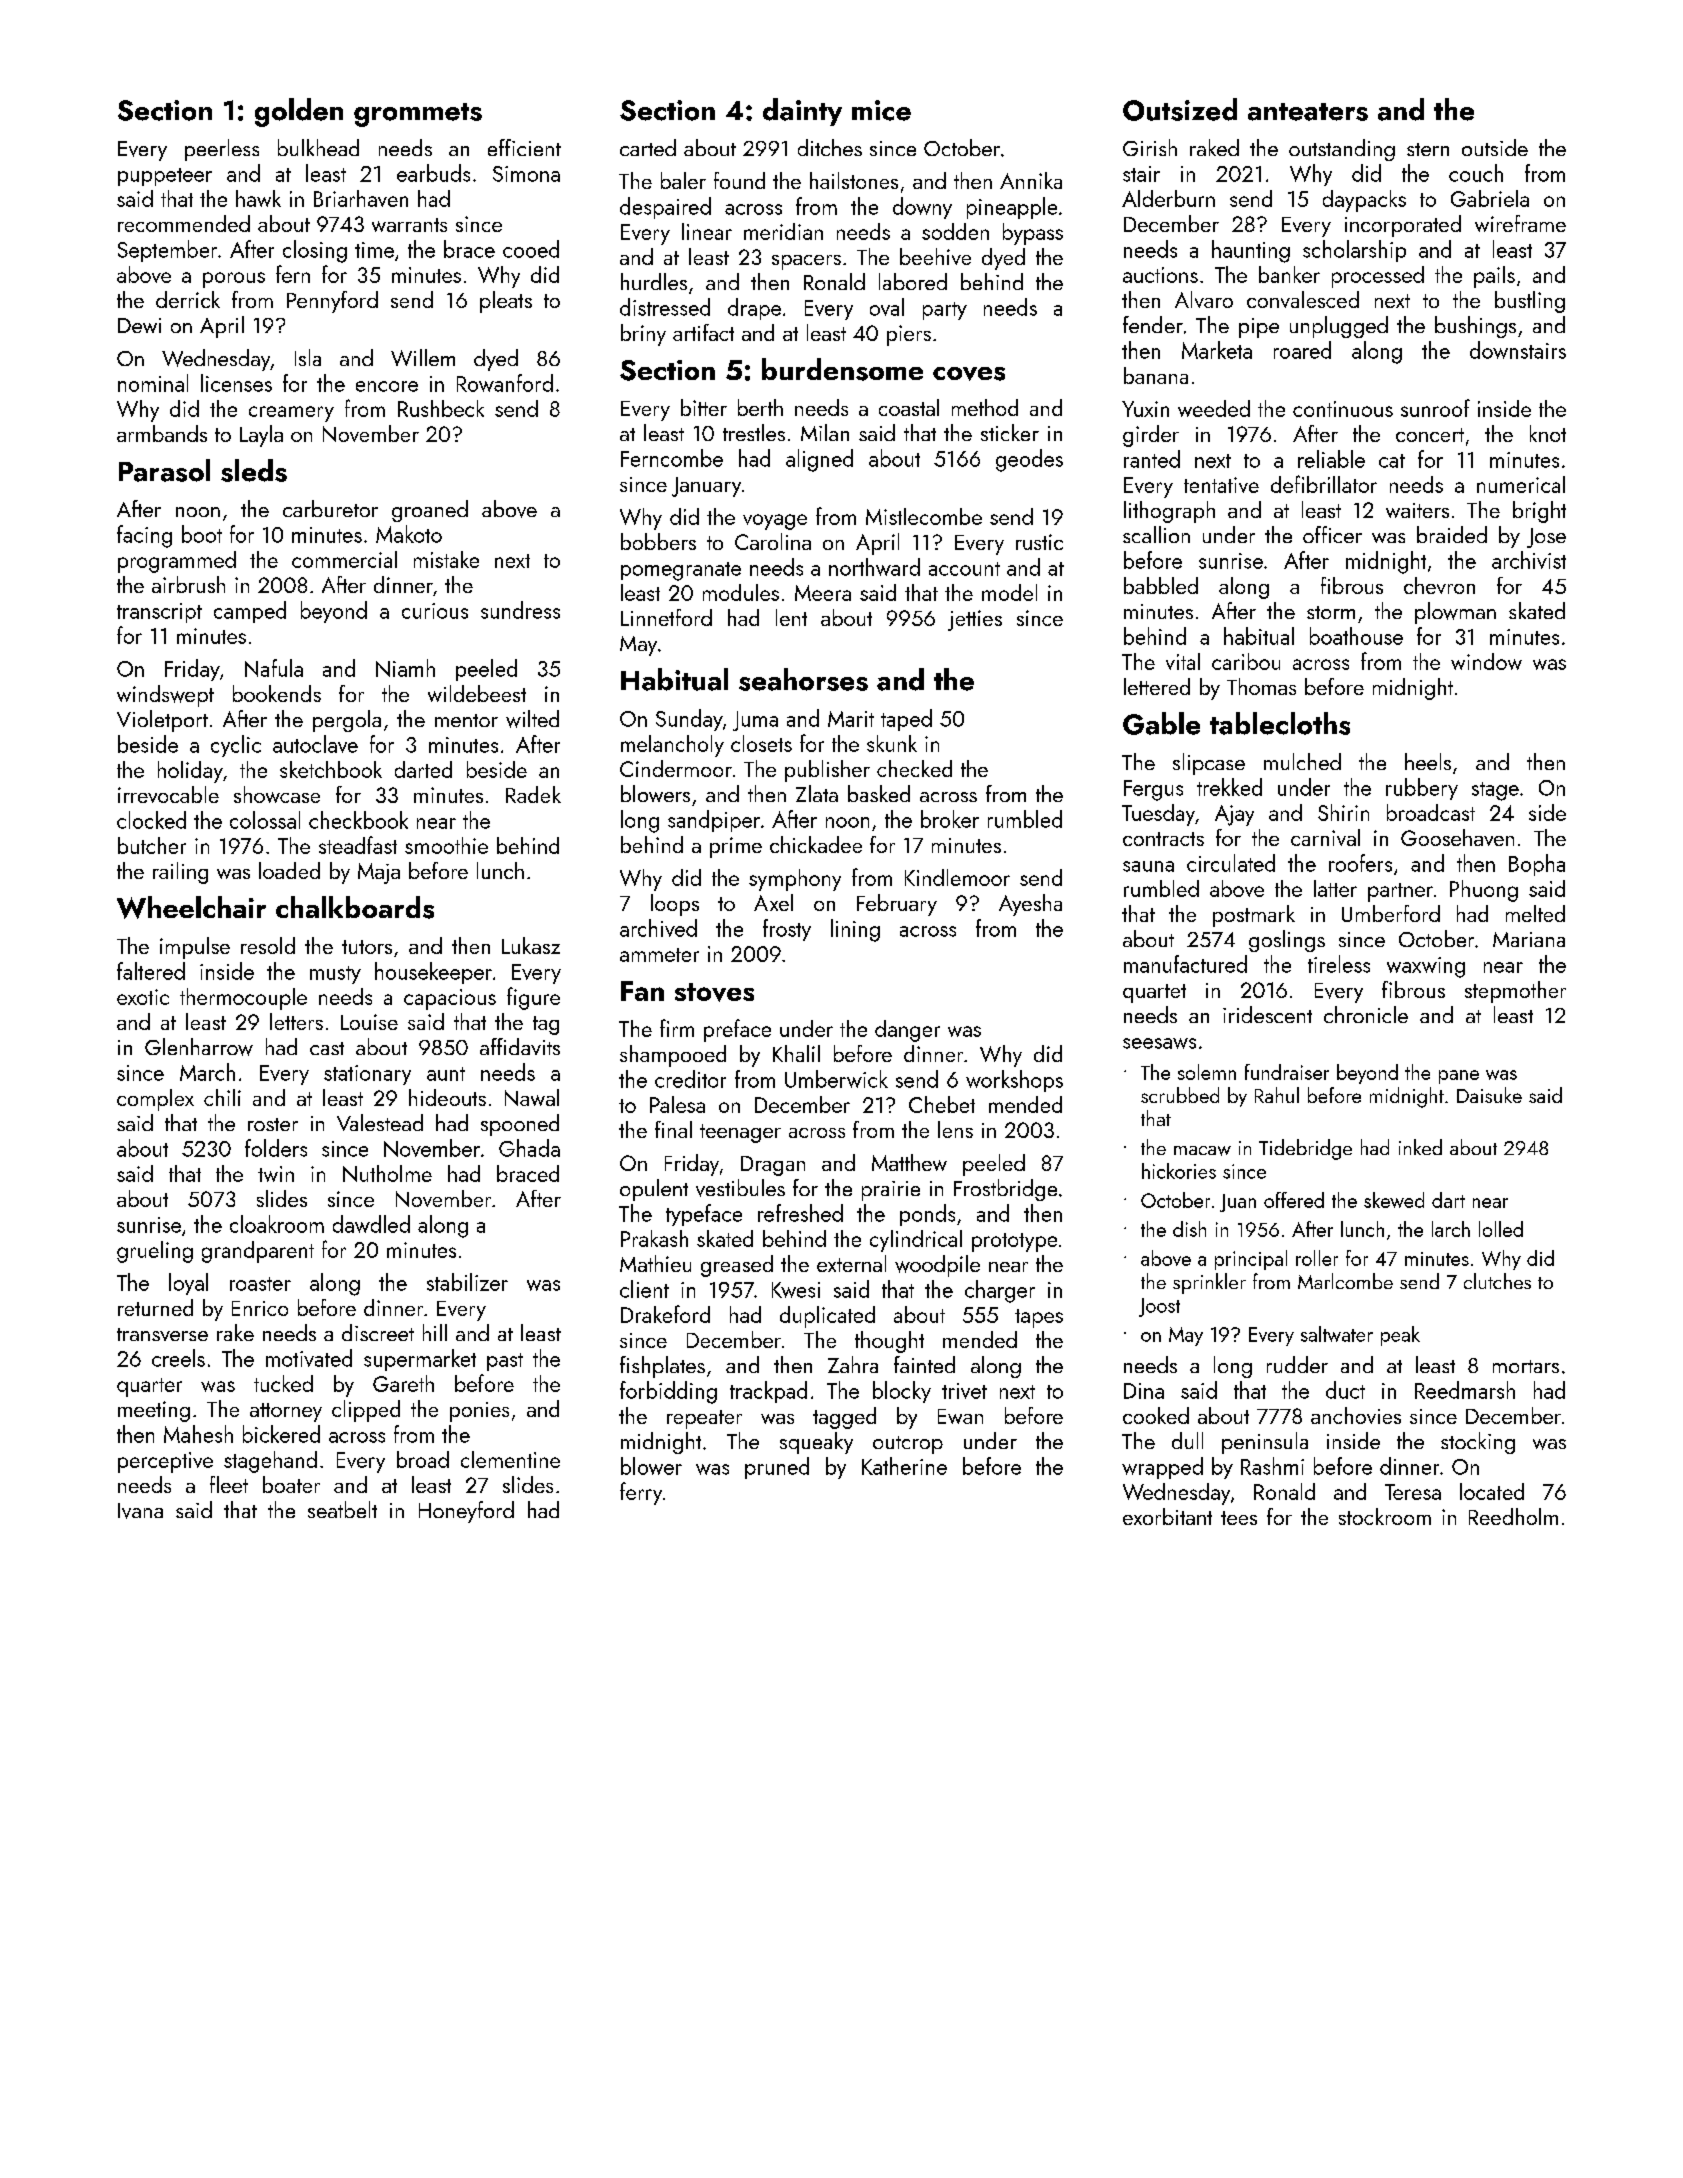 The width and height of the screenshot is (1683, 2178). I want to click on Marlcombe, so click(1345, 1281).
